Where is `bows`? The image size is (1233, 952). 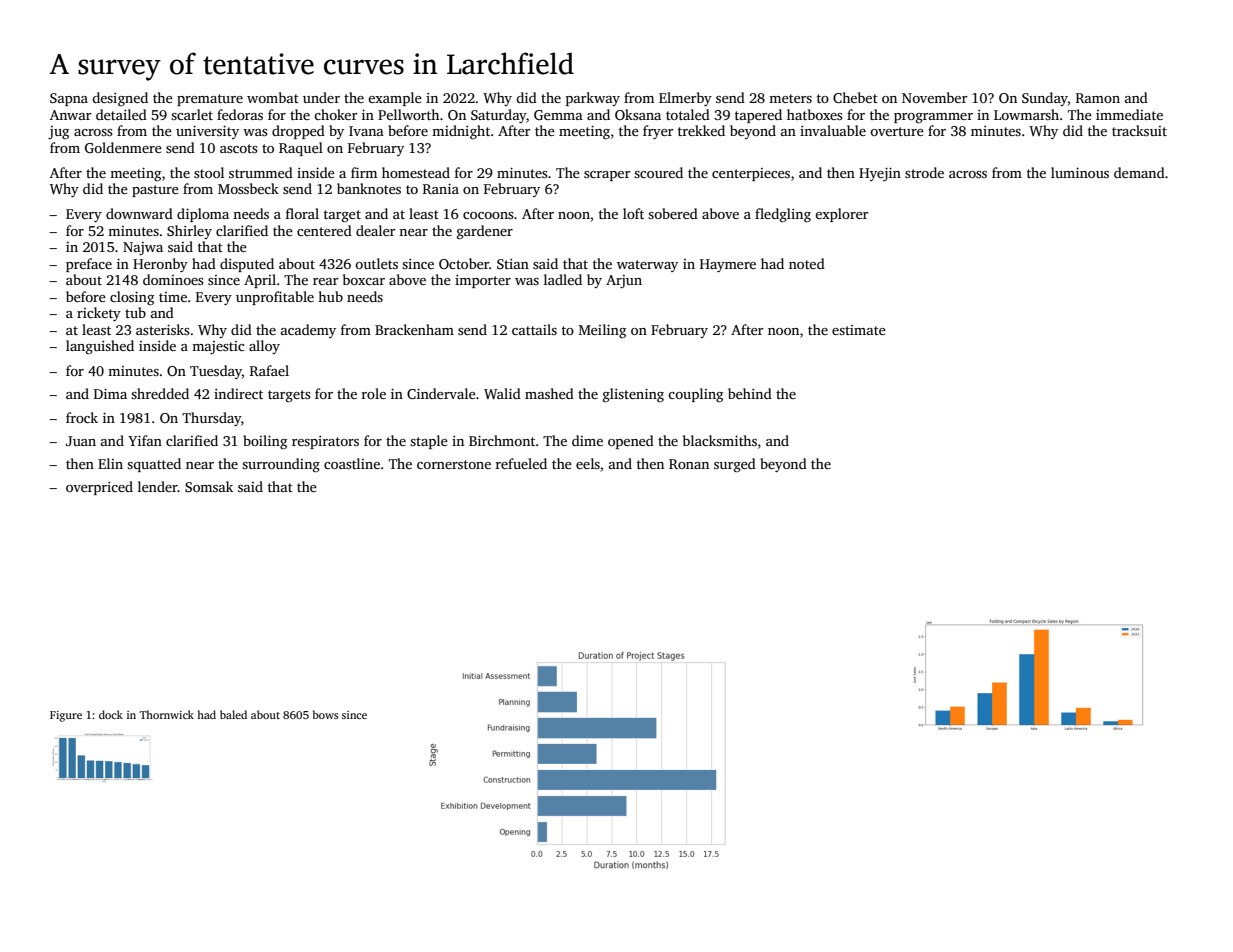 bows is located at coordinates (326, 714).
